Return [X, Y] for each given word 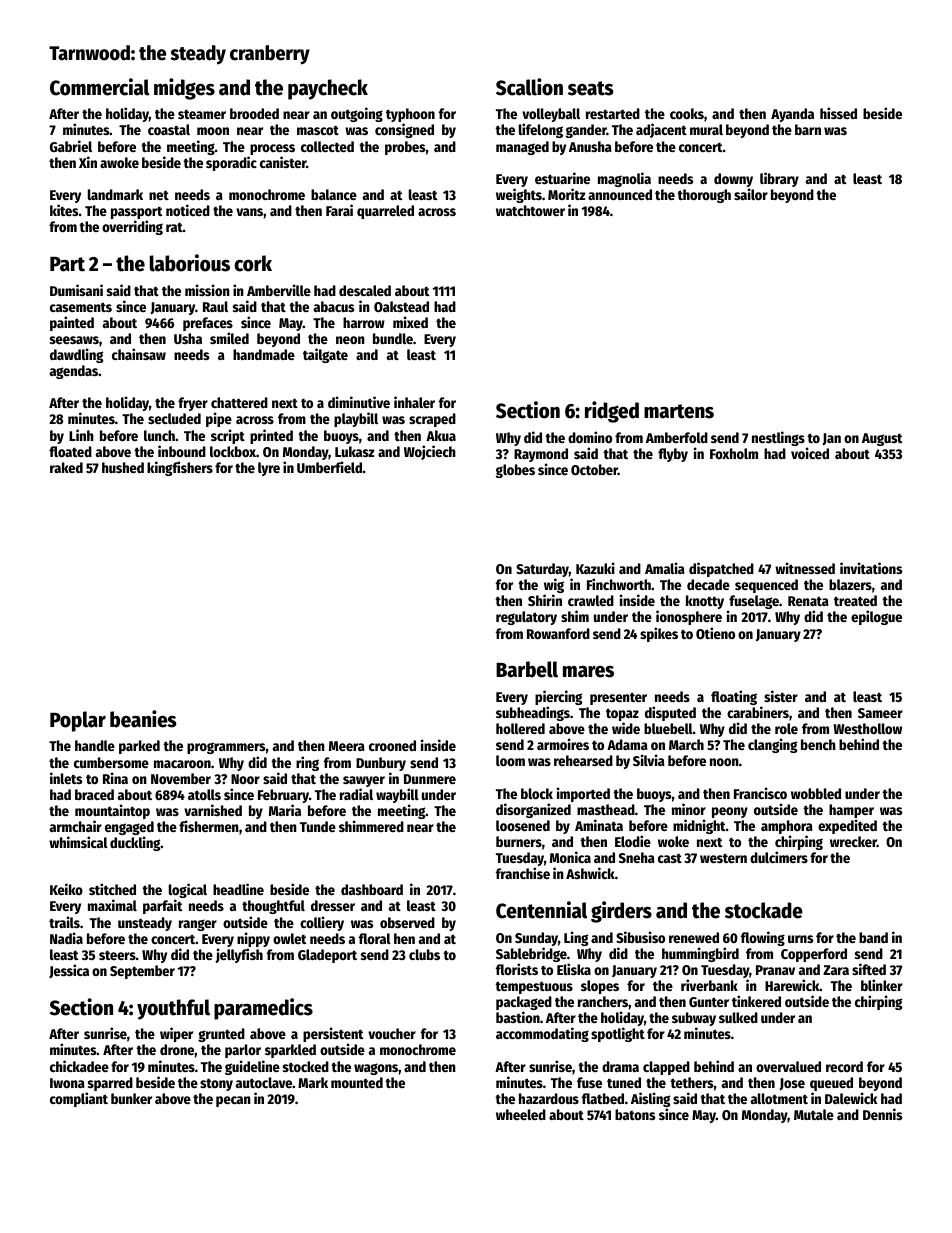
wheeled [521, 1114]
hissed [838, 113]
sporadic [231, 163]
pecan [233, 1101]
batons [635, 1114]
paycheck [328, 89]
